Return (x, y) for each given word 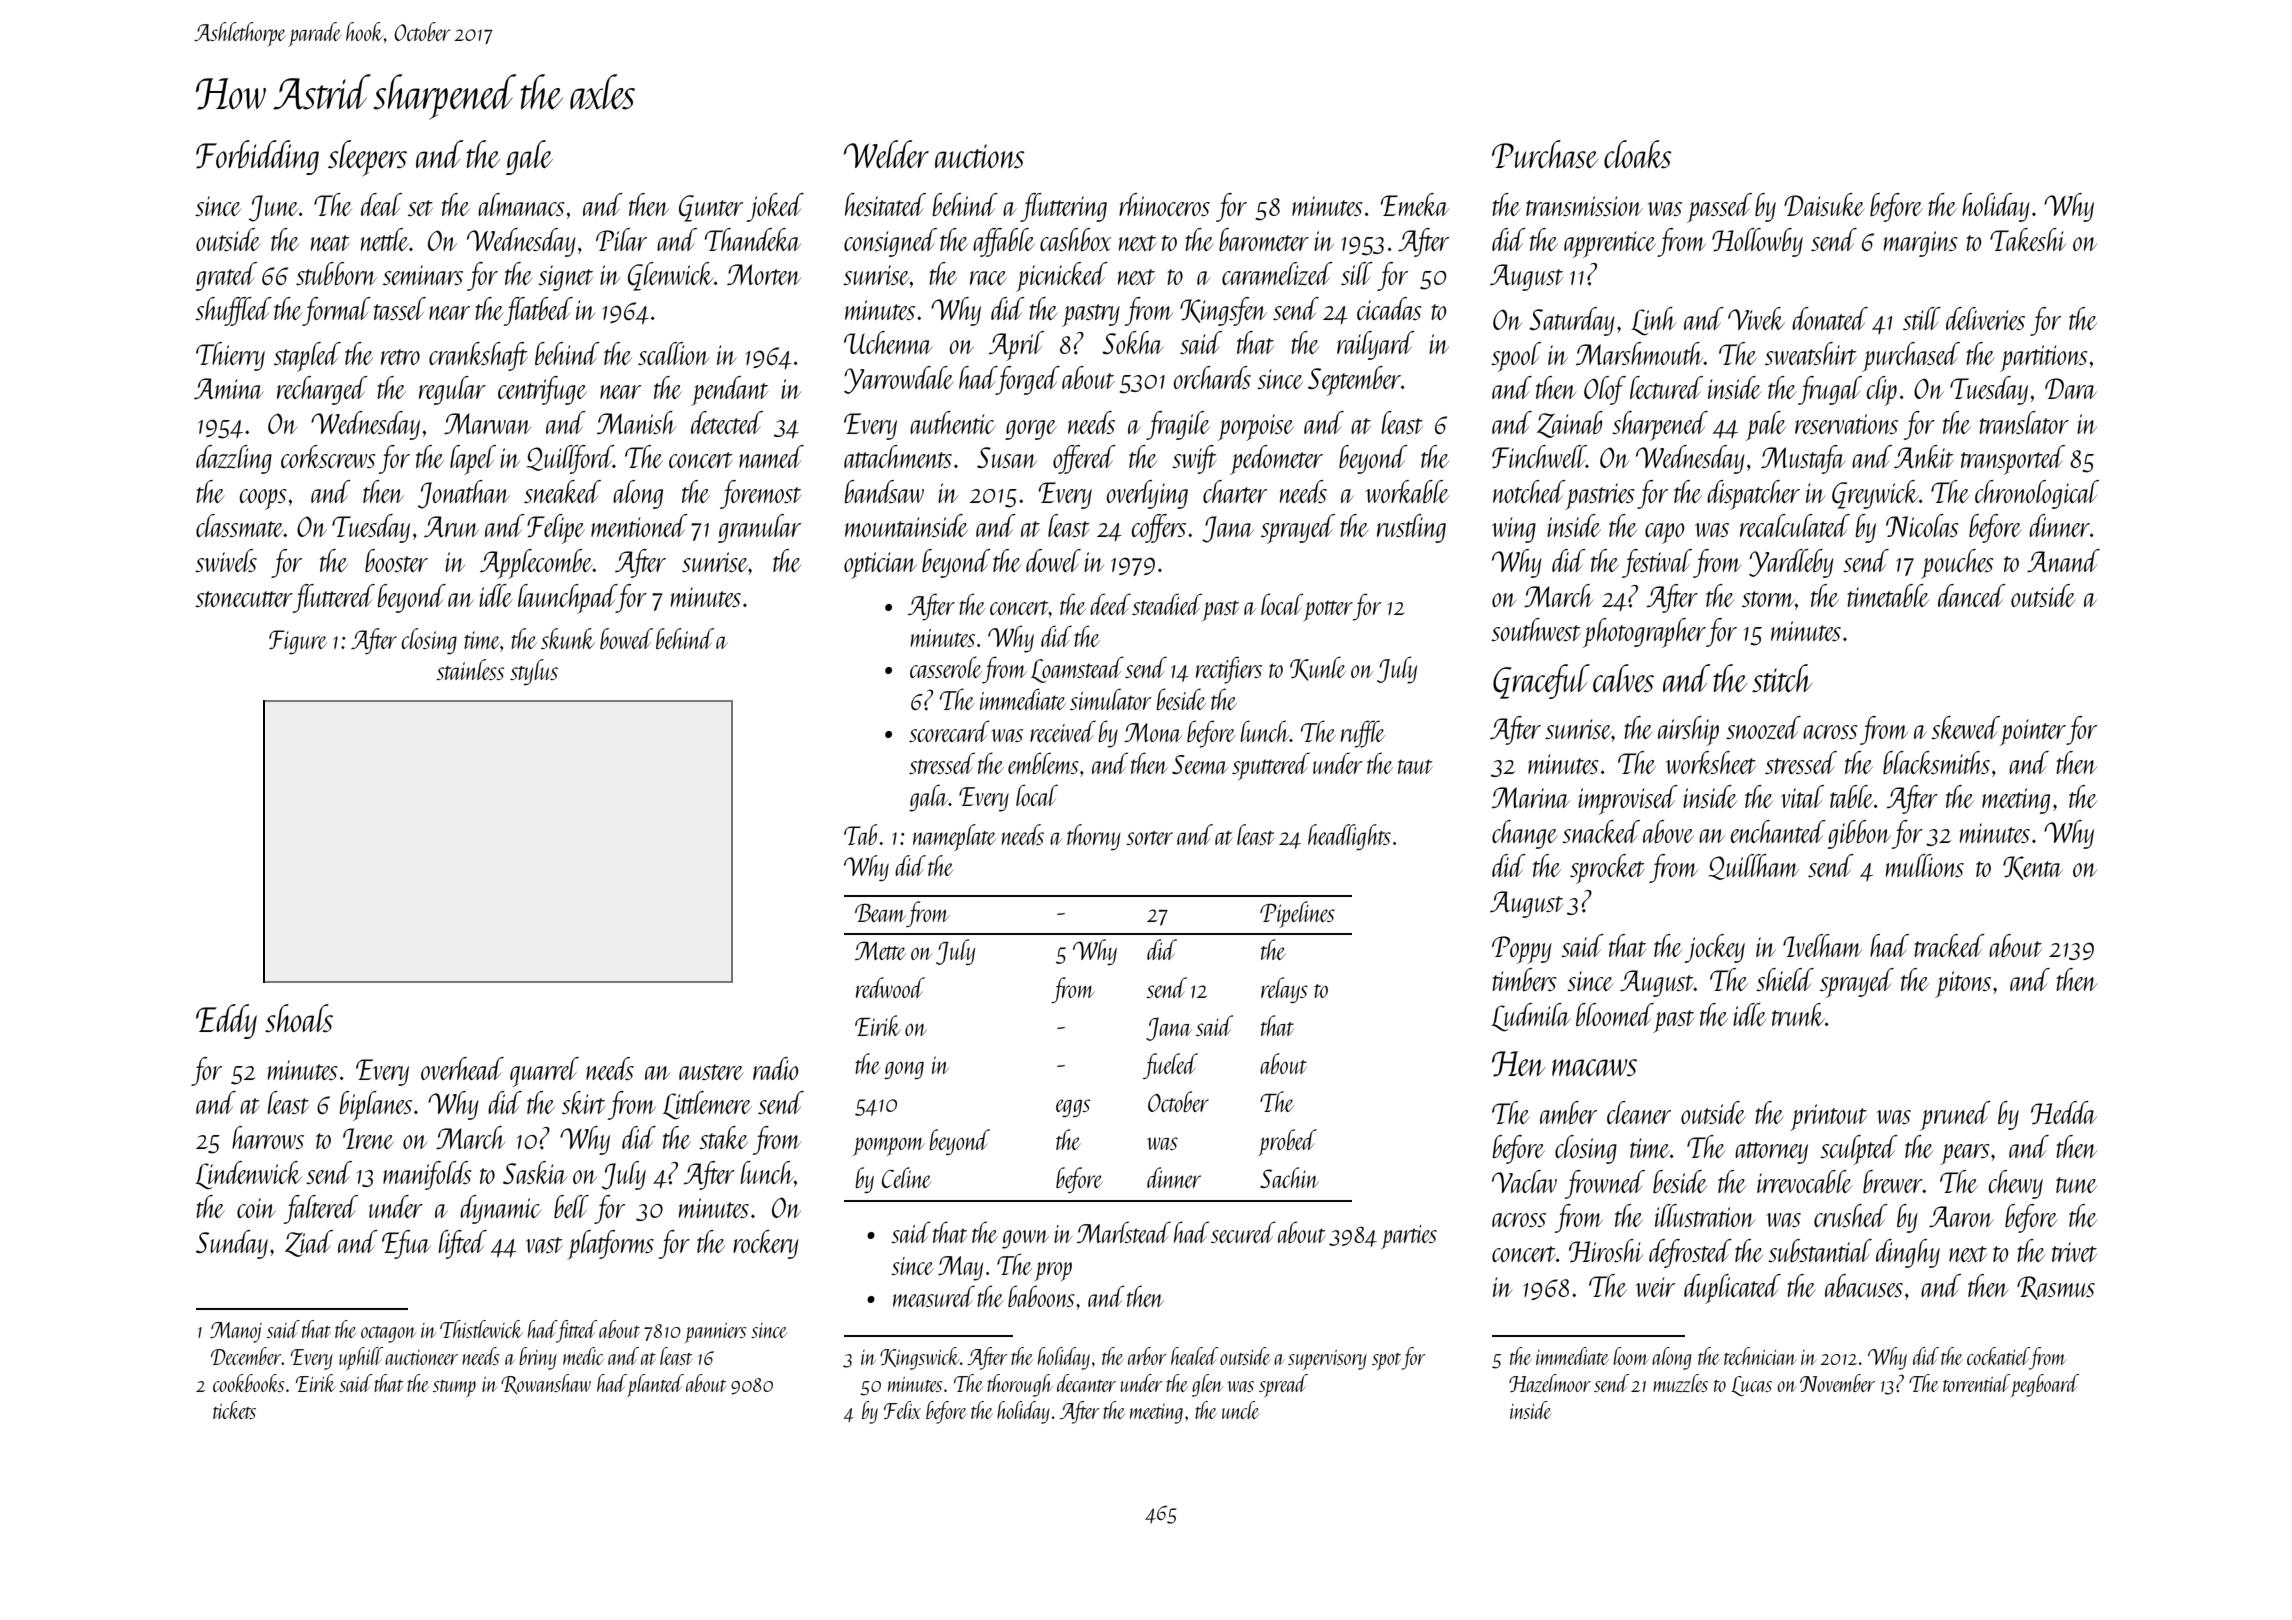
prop (1053, 1272)
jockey (1714, 948)
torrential (1976, 1383)
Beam (880, 912)
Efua (406, 1244)
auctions (980, 156)
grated (226, 276)
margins (1921, 244)
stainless (470, 669)
